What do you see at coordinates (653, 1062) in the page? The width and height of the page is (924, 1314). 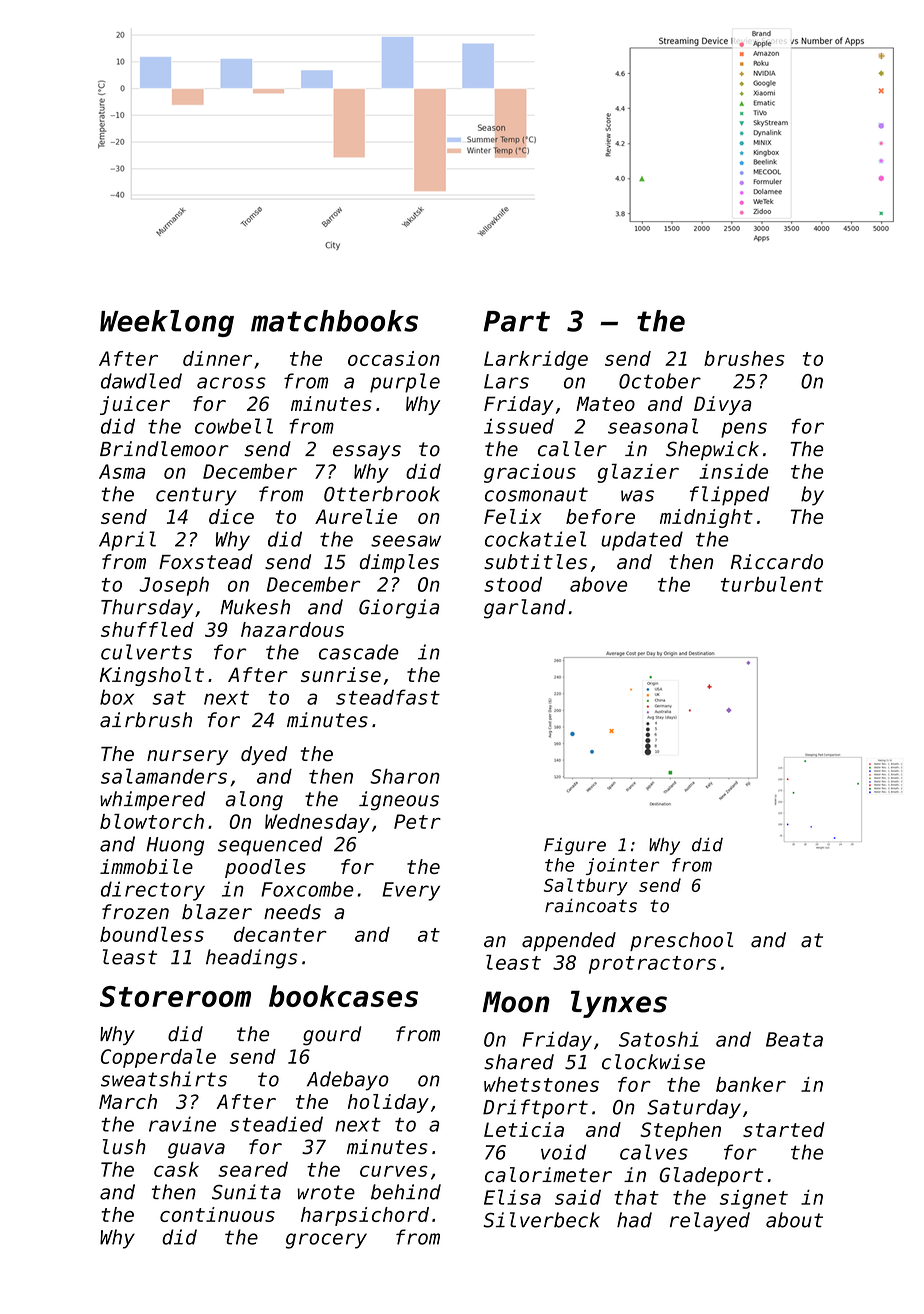 I see `clockwise` at bounding box center [653, 1062].
